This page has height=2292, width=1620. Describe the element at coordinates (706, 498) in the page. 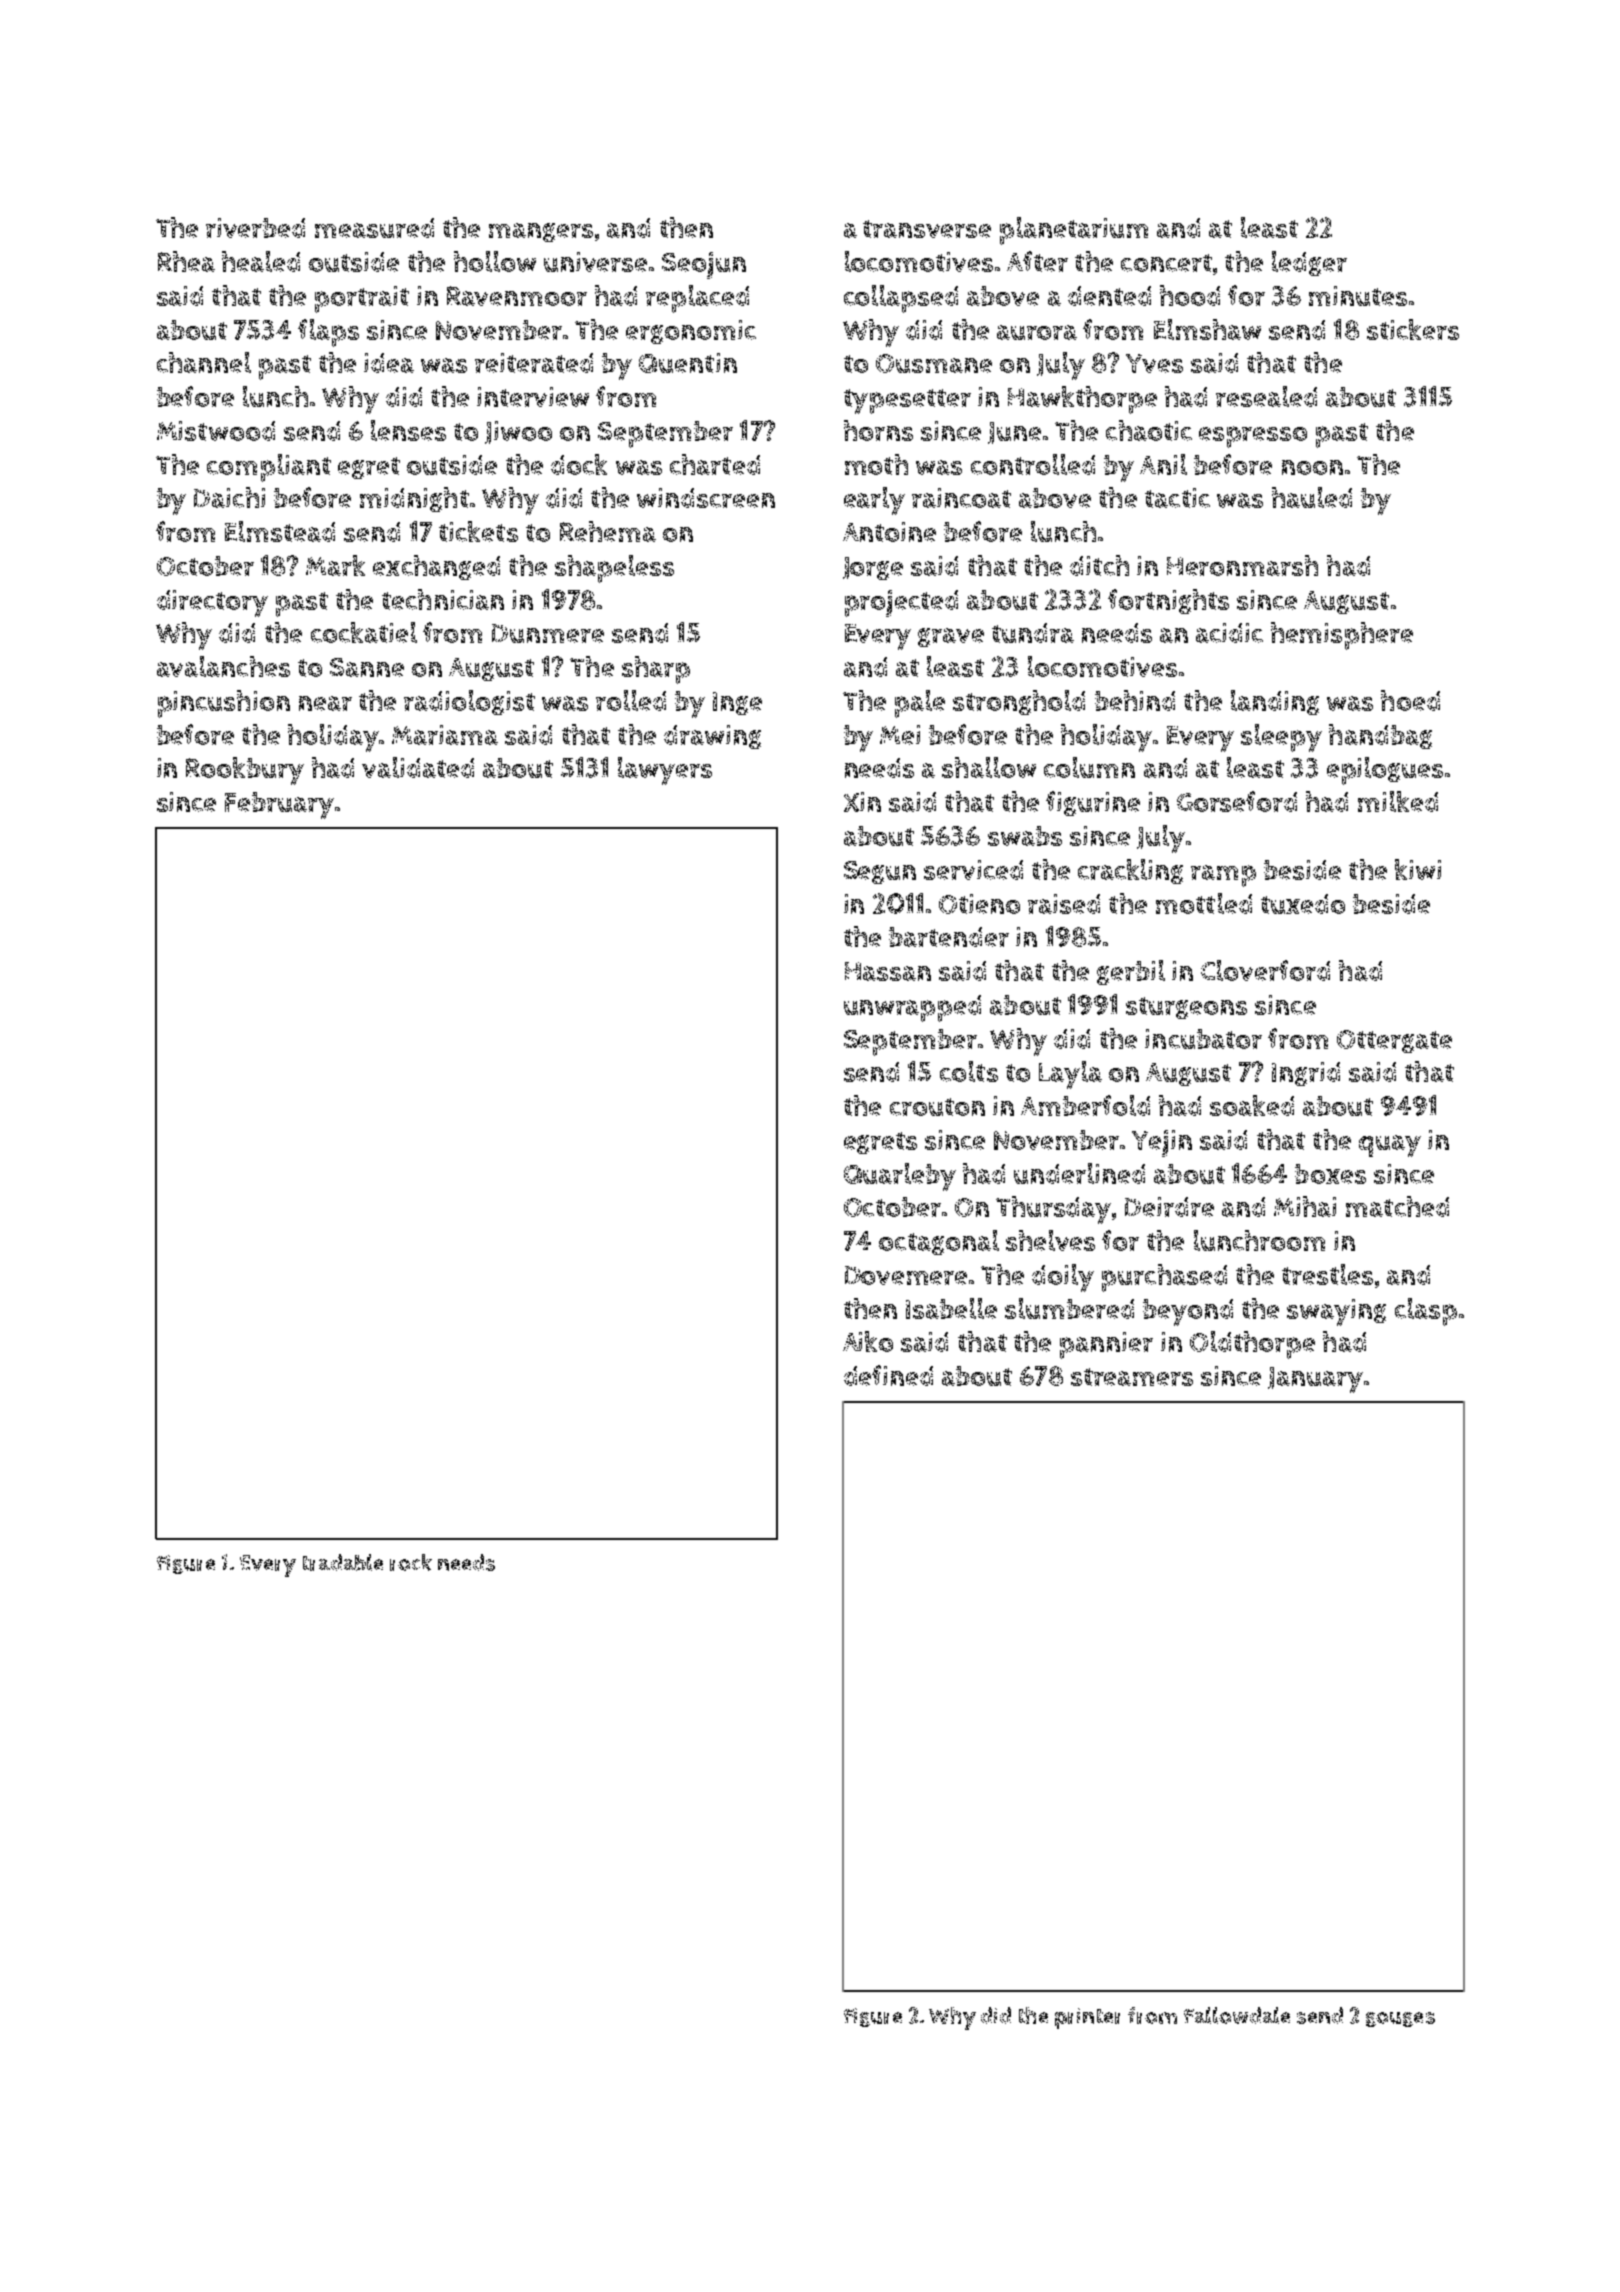

I see `windscreen` at that location.
